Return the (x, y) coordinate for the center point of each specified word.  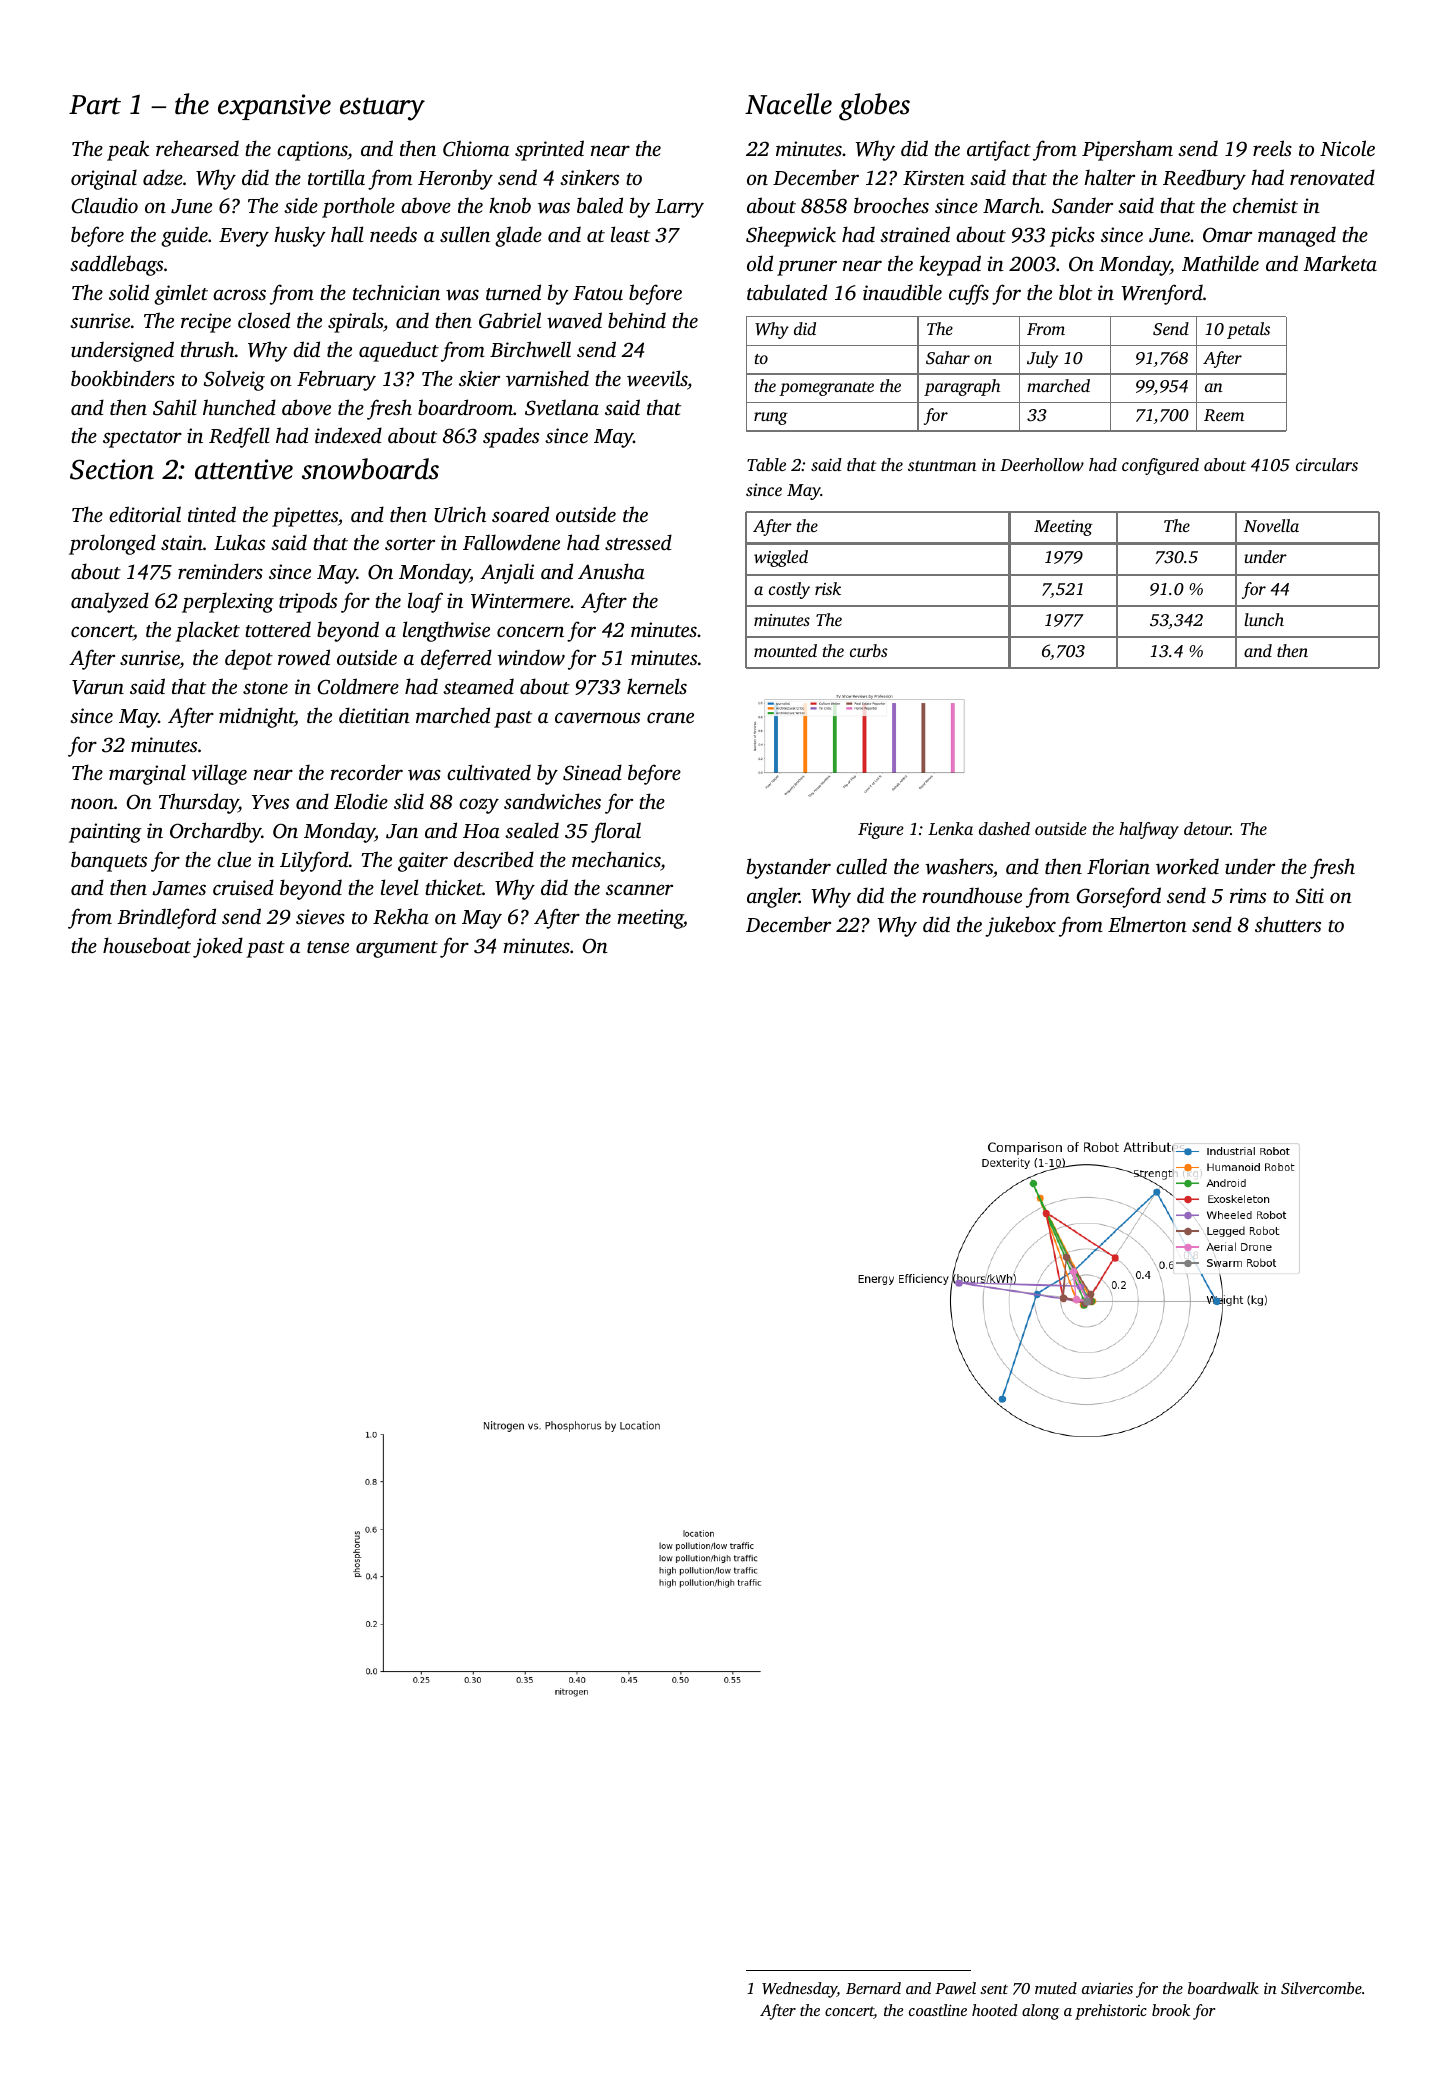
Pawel (955, 1988)
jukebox (1020, 926)
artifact (999, 150)
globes (874, 107)
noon (92, 803)
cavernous (597, 717)
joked (218, 947)
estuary (382, 109)
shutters (1288, 924)
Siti (1310, 896)
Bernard (873, 1988)
